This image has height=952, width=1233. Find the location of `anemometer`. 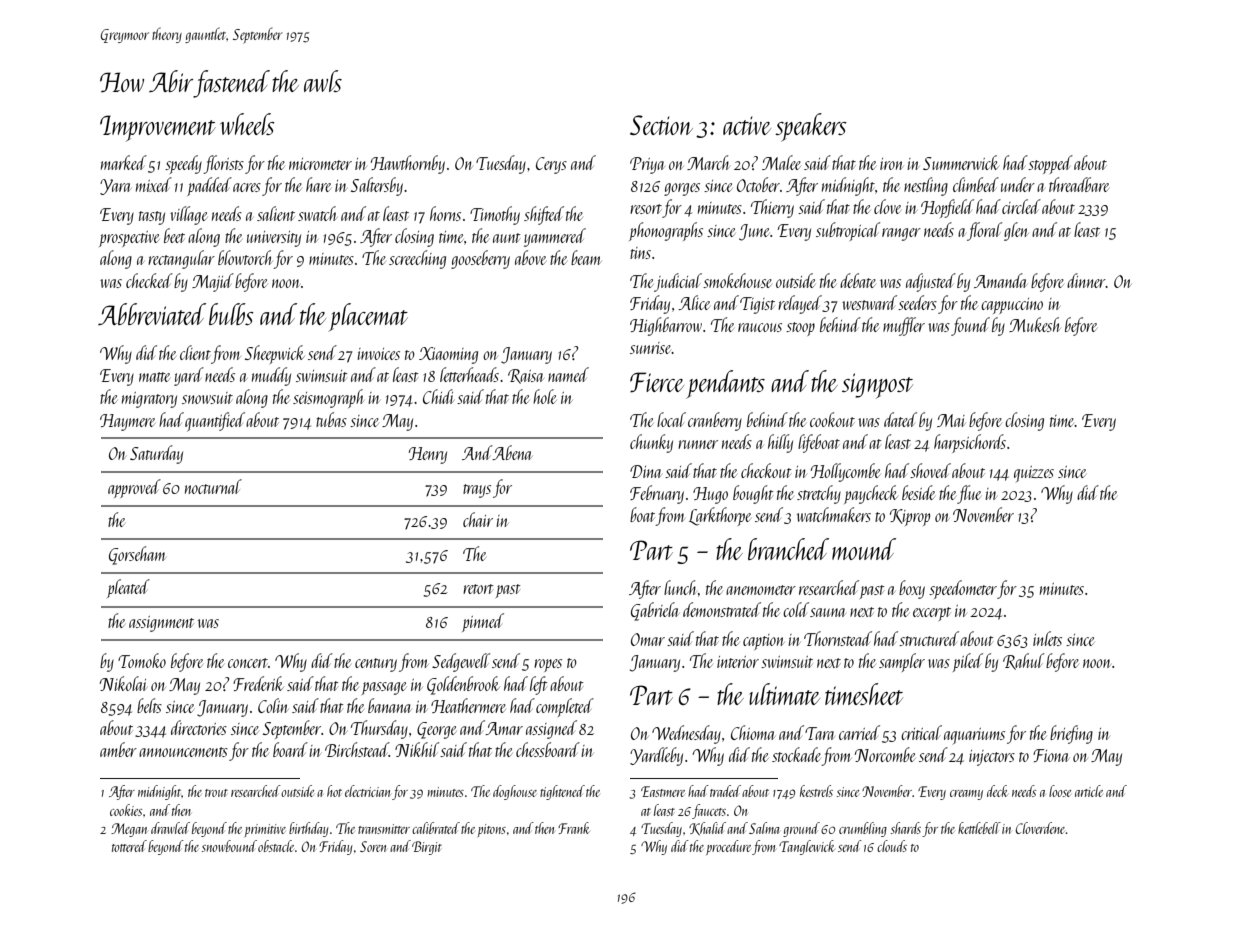

anemometer is located at coordinates (761, 590).
